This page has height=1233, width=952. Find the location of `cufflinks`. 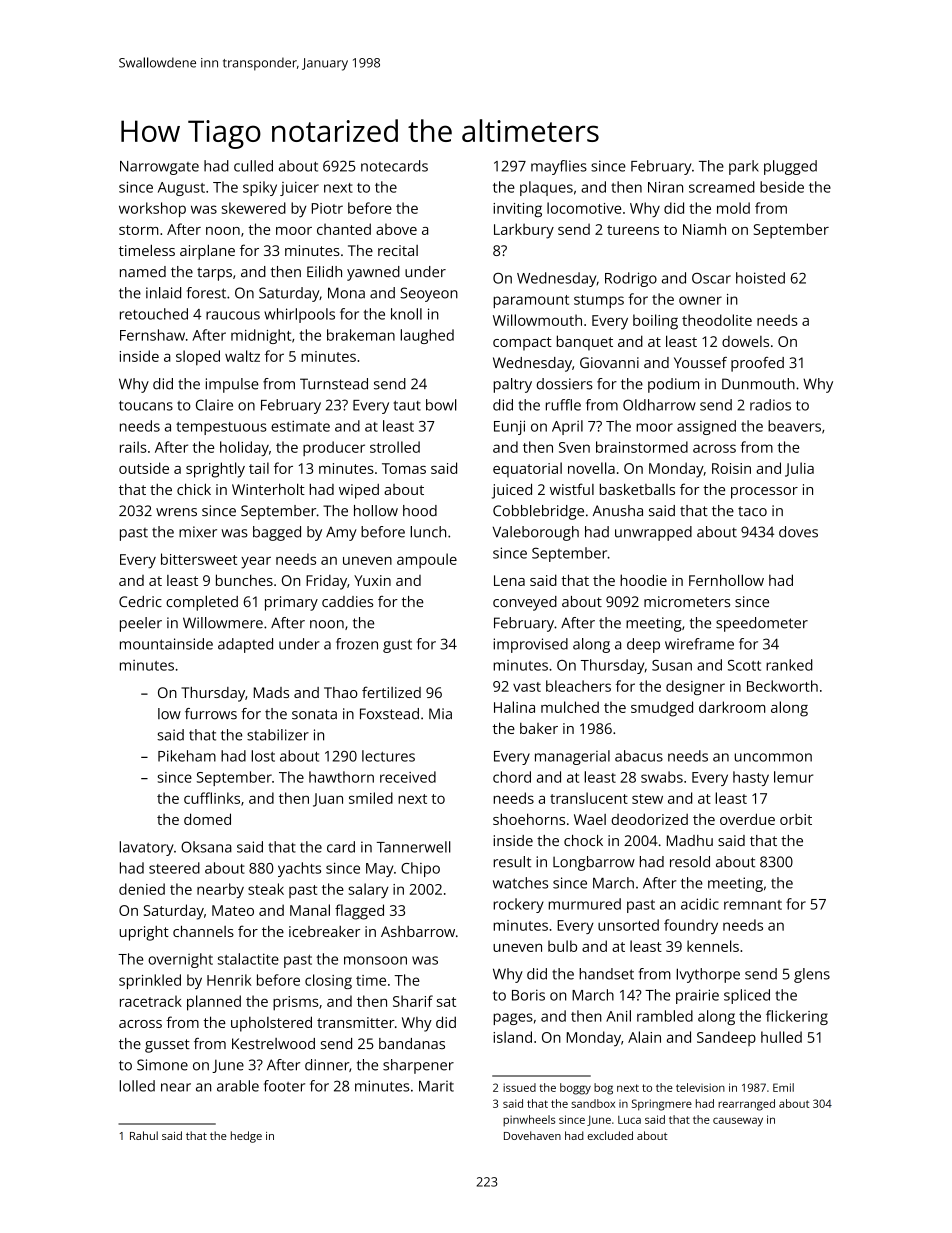

cufflinks is located at coordinates (212, 798).
